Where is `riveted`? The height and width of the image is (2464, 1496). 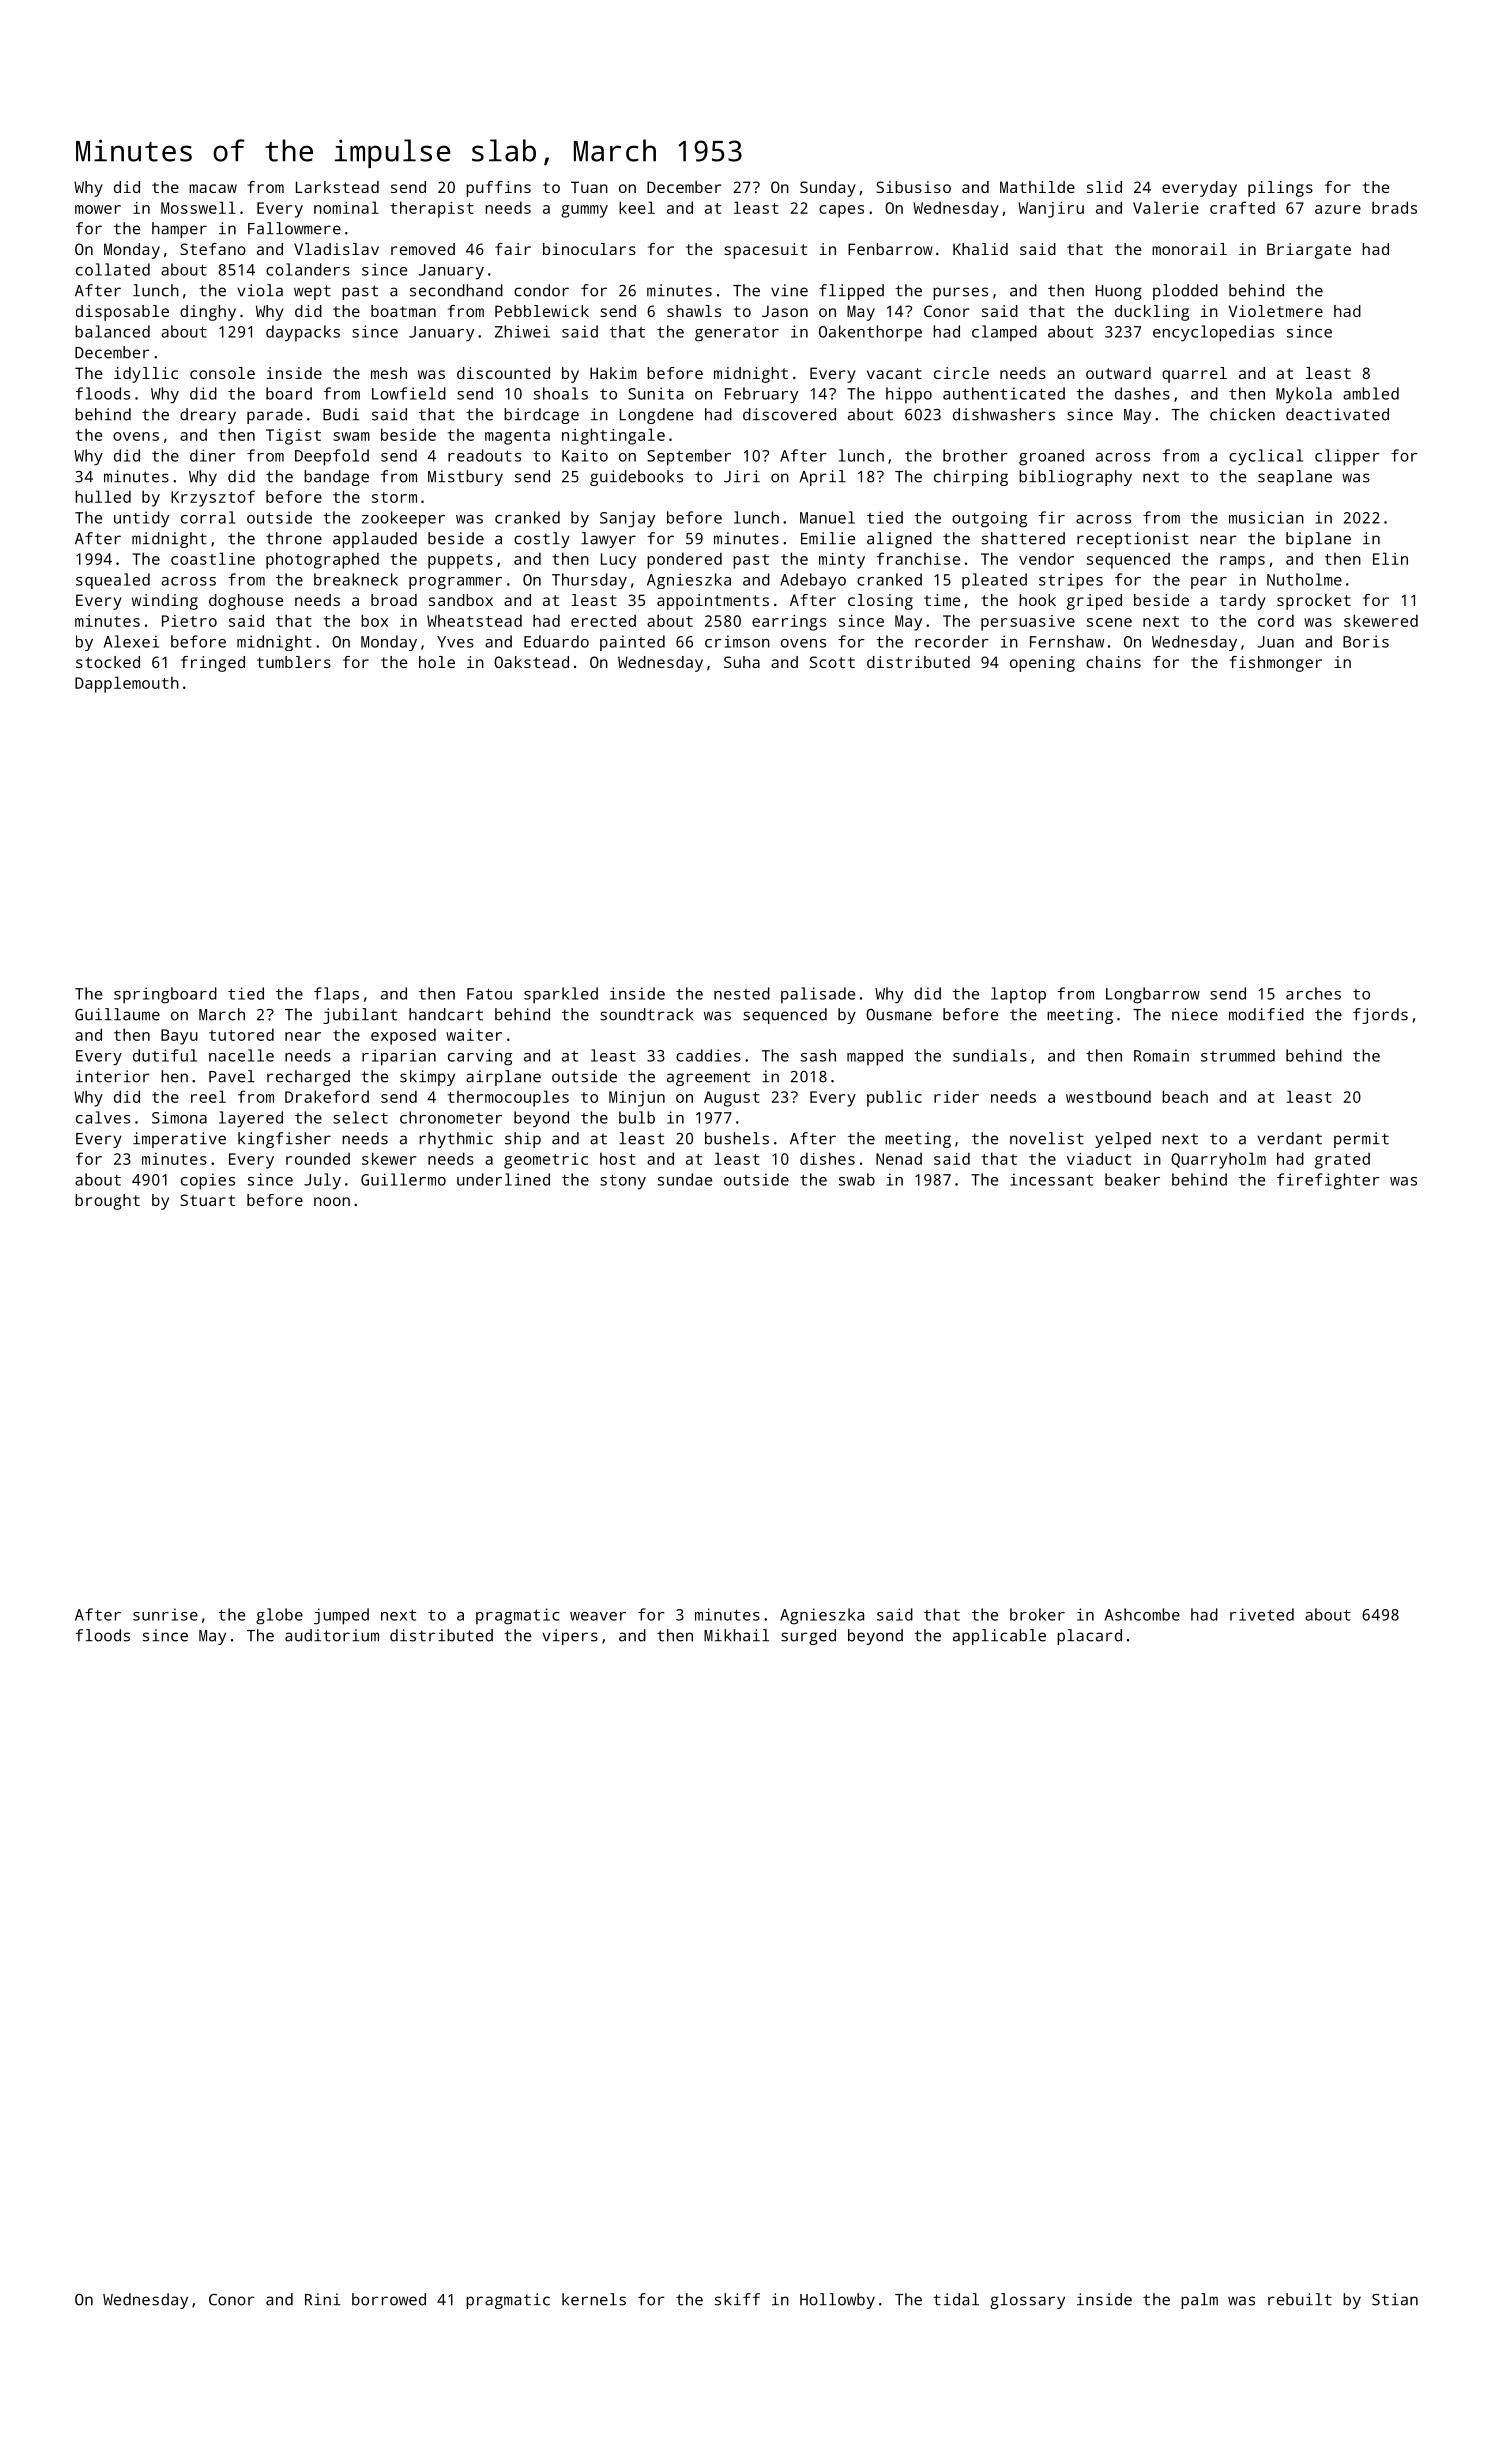 riveted is located at coordinates (1262, 1614).
